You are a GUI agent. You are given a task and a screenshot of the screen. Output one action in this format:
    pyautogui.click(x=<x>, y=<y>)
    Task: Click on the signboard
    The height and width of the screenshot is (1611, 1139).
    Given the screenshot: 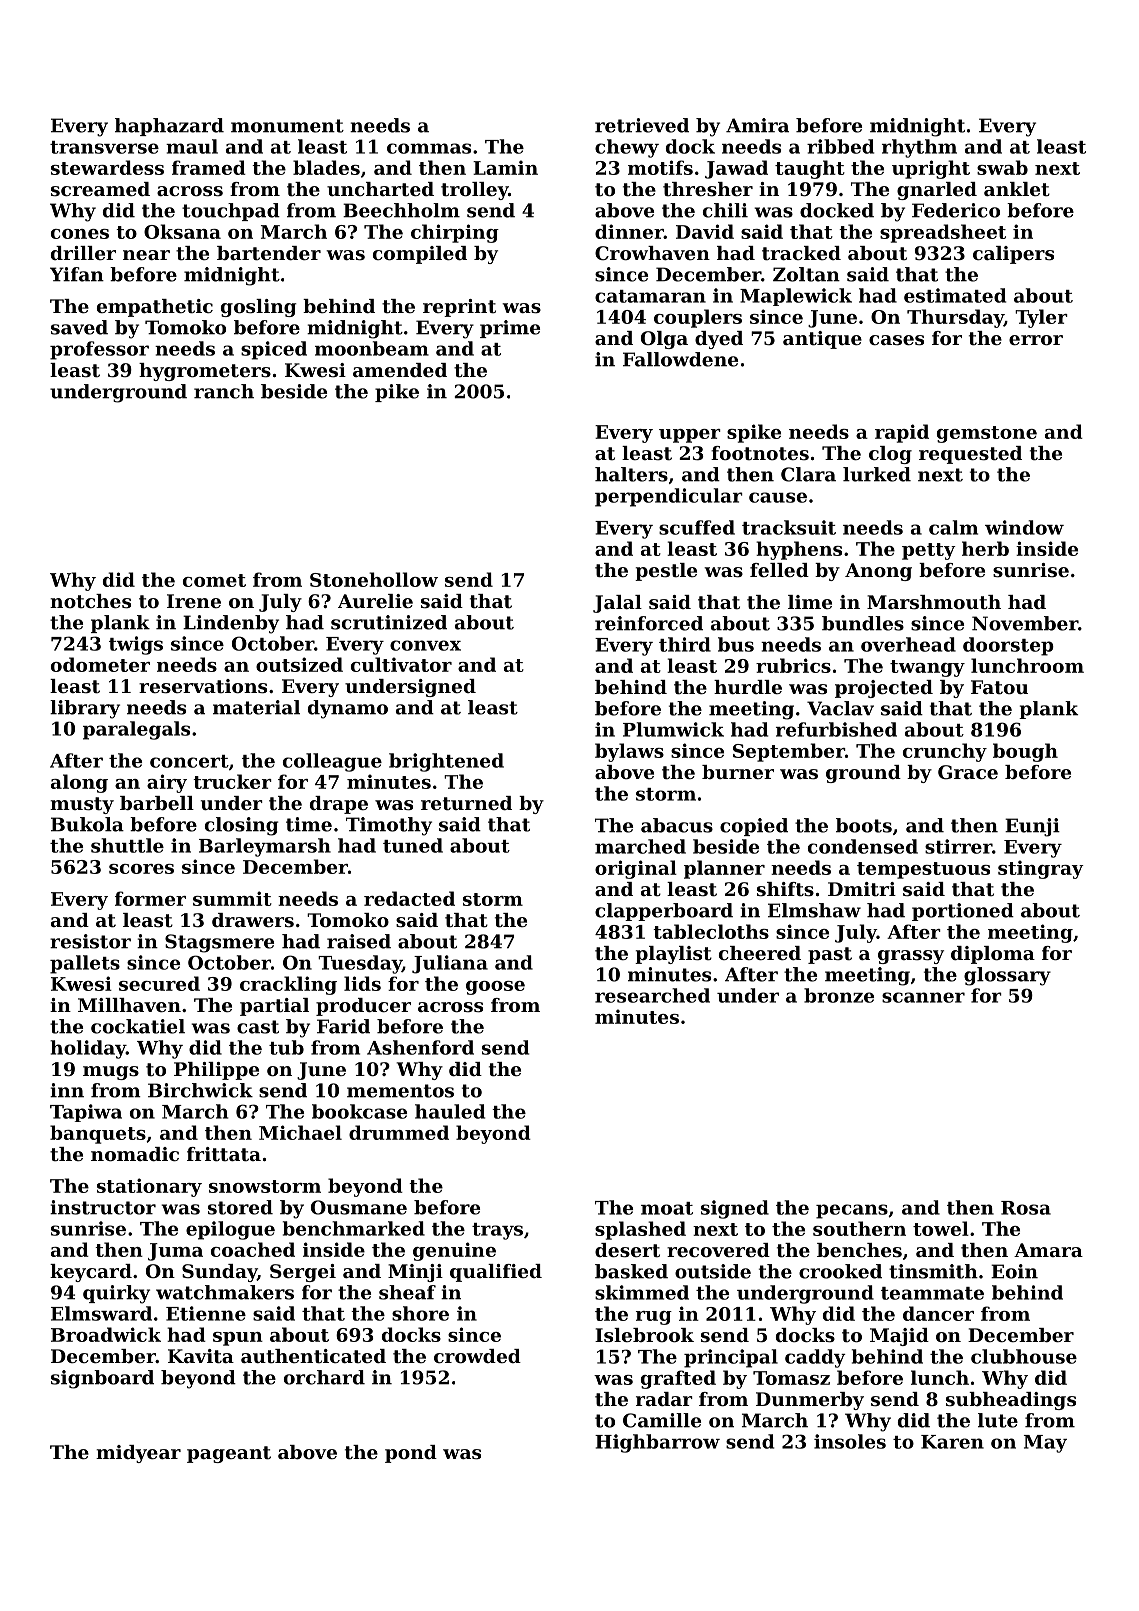 What is the action you would take?
    pyautogui.click(x=102, y=1379)
